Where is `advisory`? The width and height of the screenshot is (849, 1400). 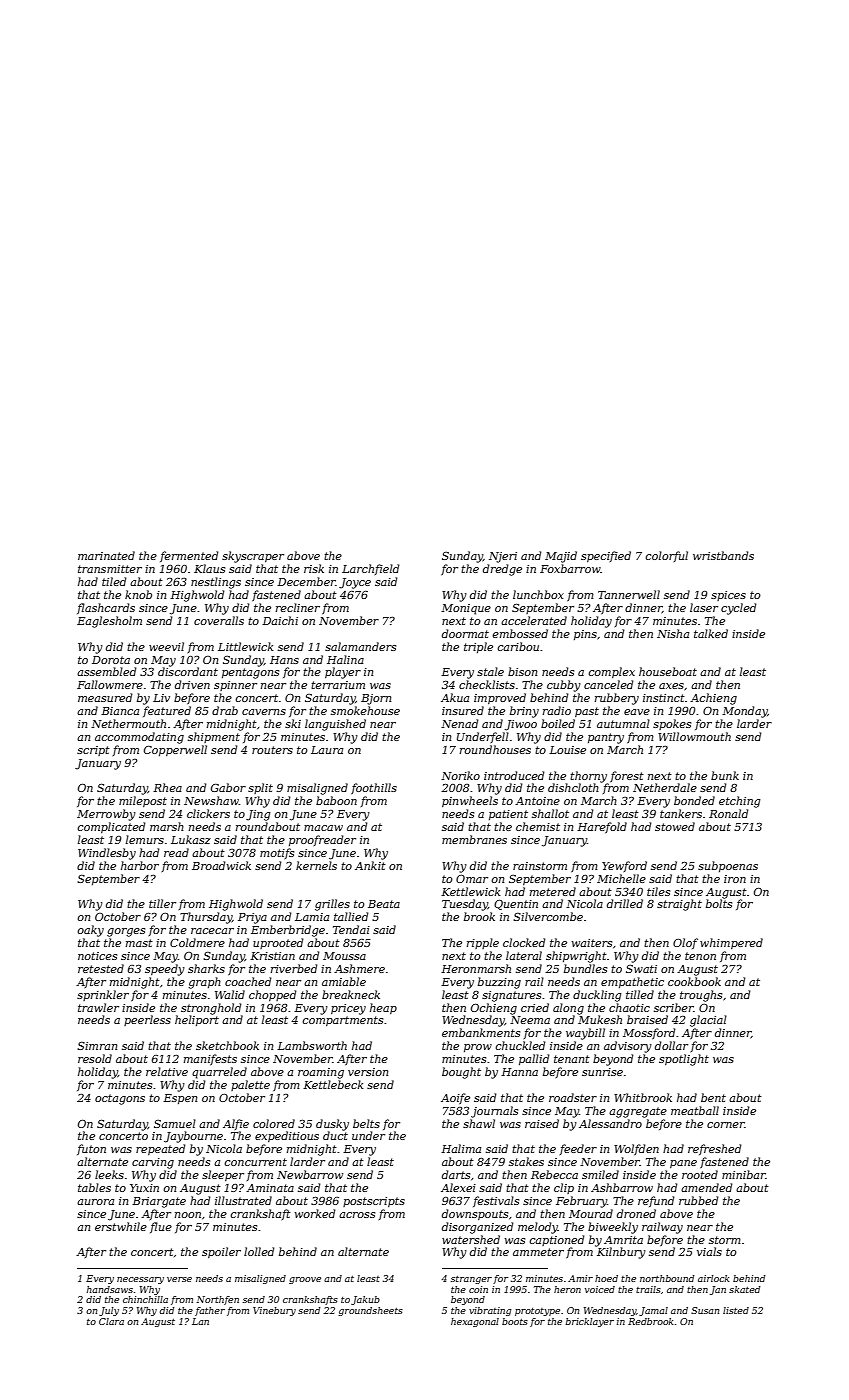 advisory is located at coordinates (628, 1047).
